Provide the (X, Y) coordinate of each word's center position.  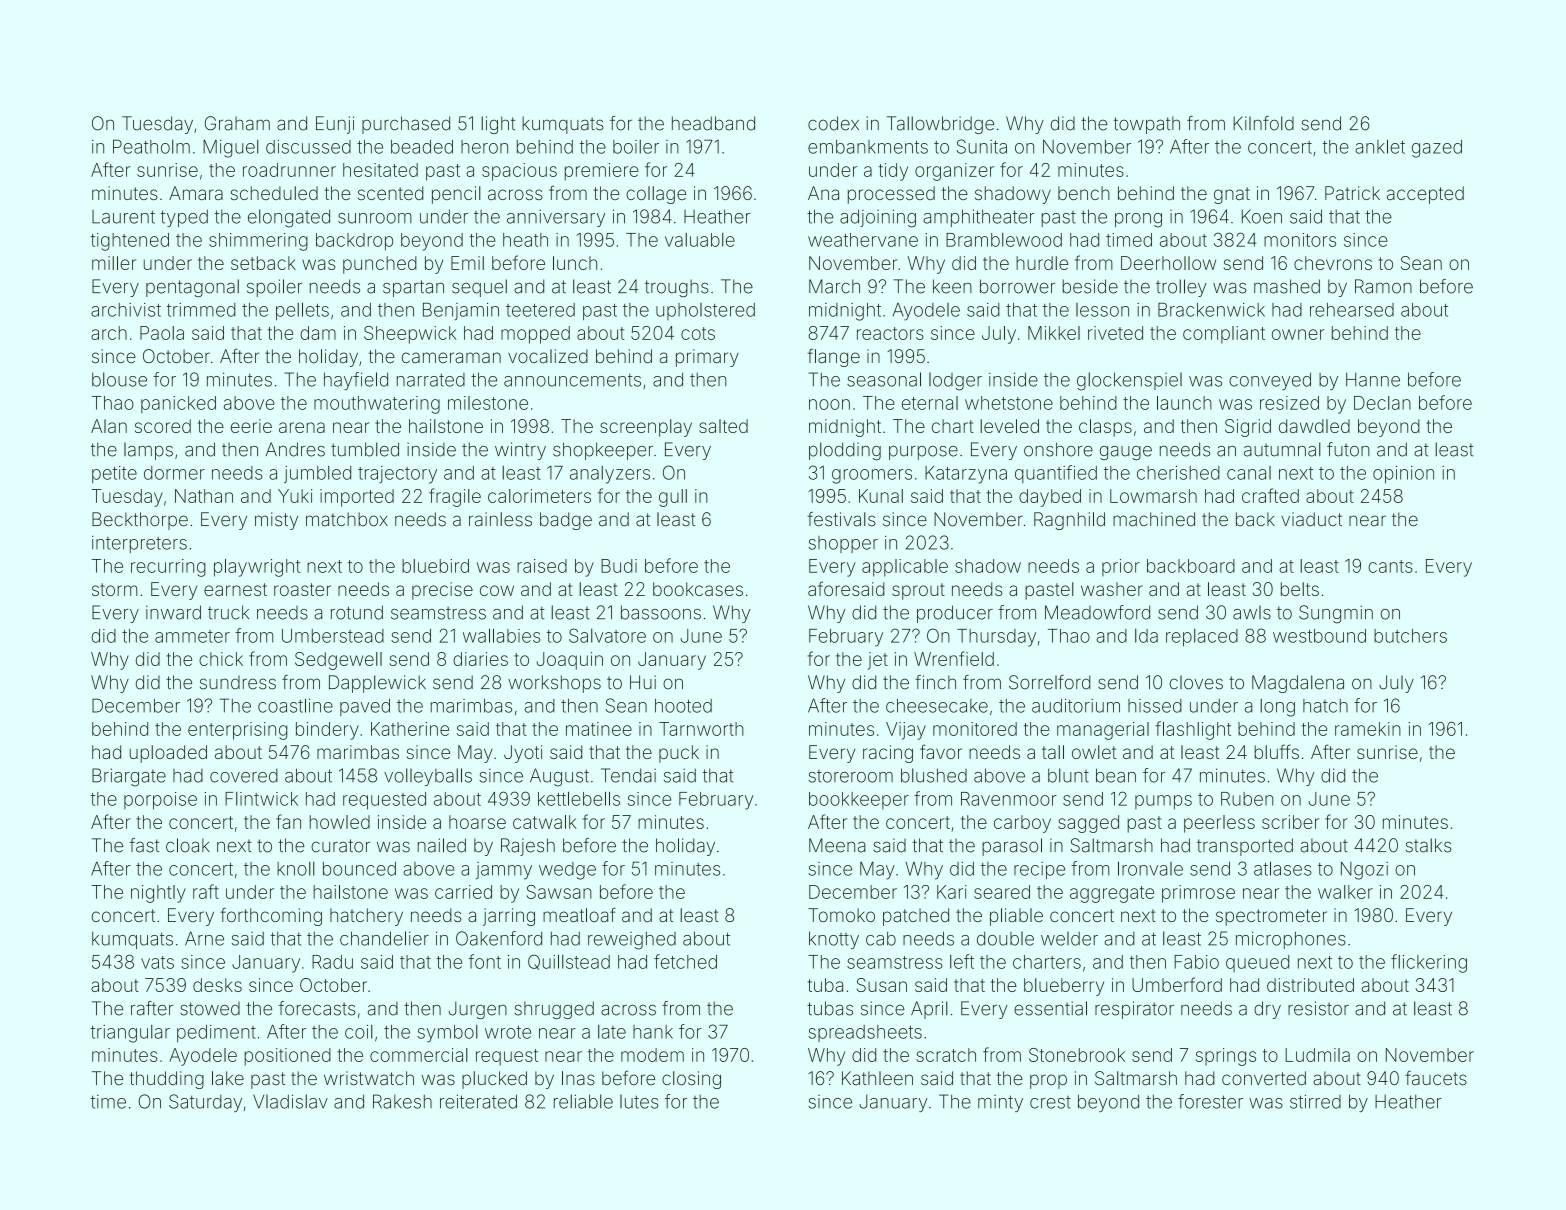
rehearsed (1352, 310)
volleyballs (428, 777)
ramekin (1368, 729)
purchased (406, 125)
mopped (535, 335)
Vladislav (290, 1101)
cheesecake (937, 706)
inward (173, 612)
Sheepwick (410, 335)
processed (891, 195)
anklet (1380, 147)
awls (1252, 613)
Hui (643, 682)
